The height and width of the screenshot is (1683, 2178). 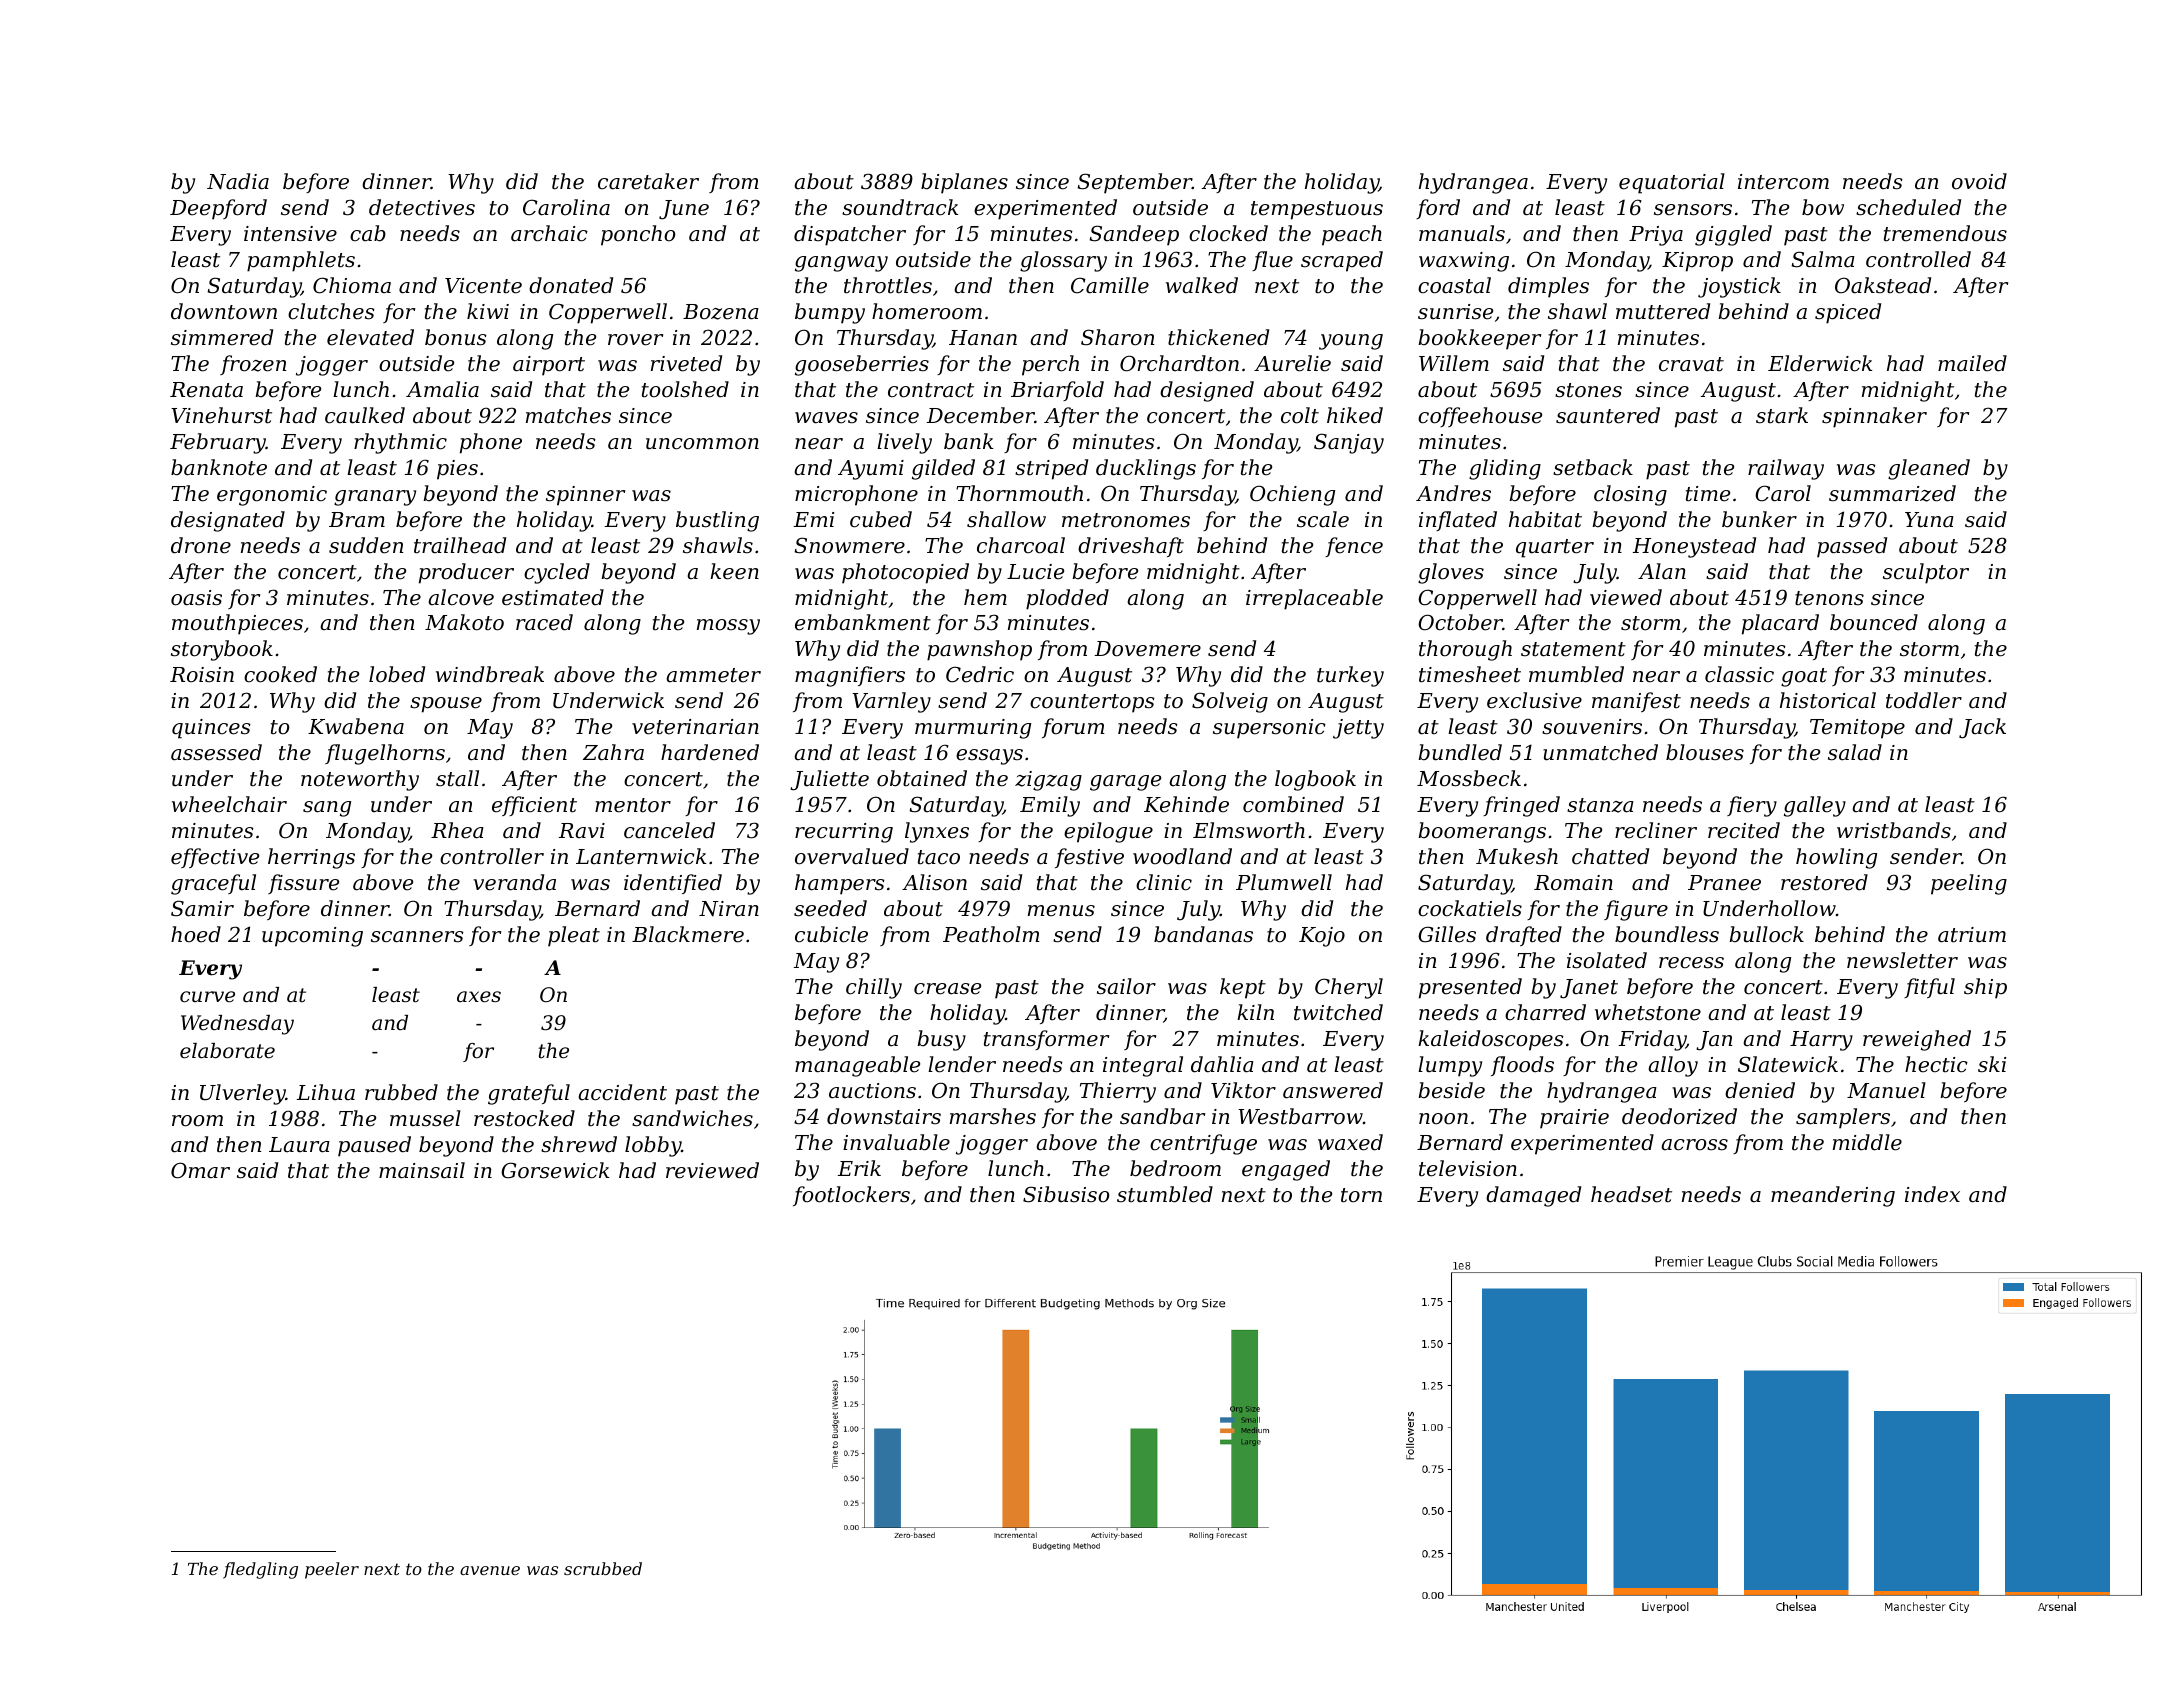 What do you see at coordinates (1630, 495) in the screenshot?
I see `closing` at bounding box center [1630, 495].
